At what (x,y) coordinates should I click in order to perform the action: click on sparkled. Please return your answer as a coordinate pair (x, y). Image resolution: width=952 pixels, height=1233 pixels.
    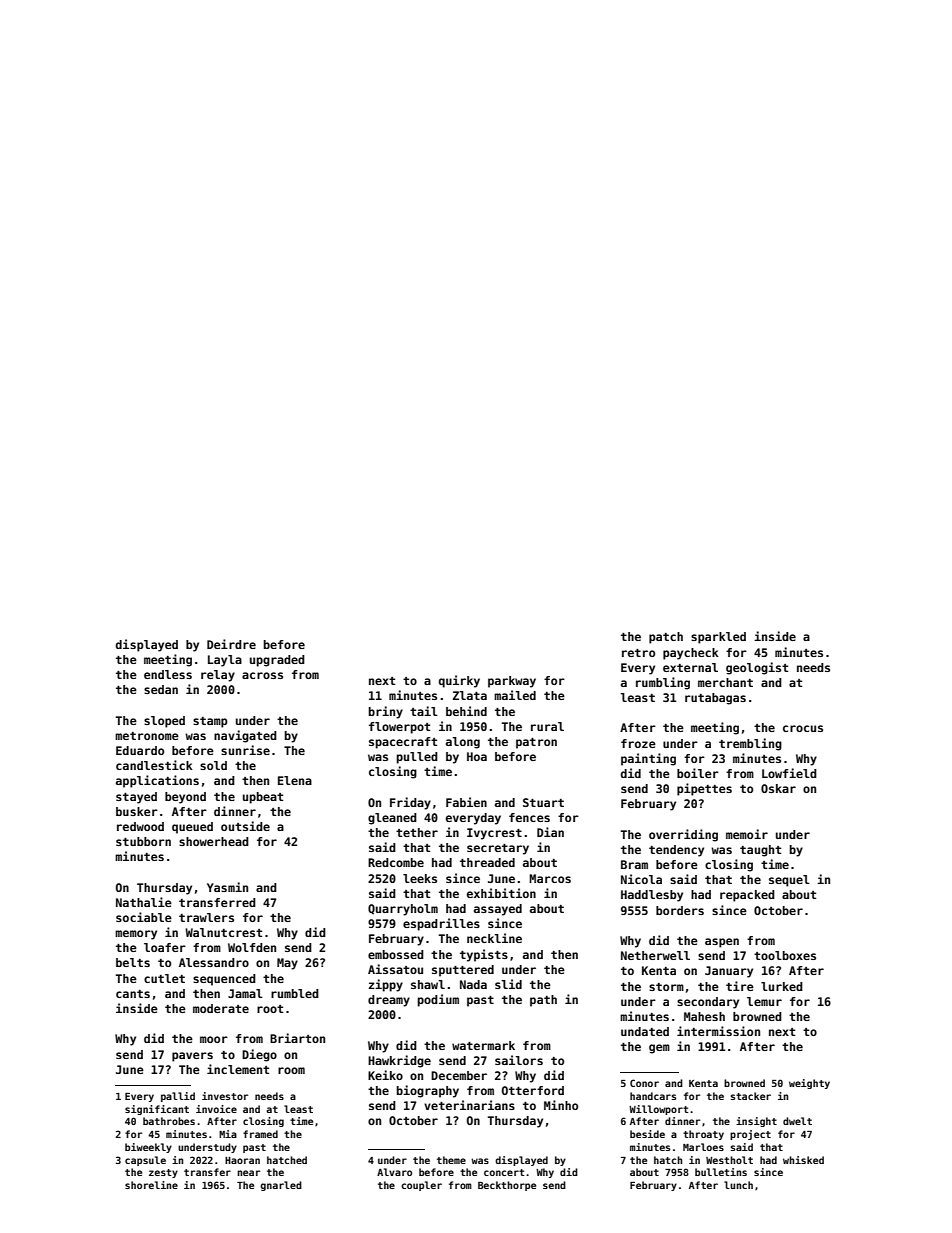
    Looking at the image, I should click on (718, 638).
